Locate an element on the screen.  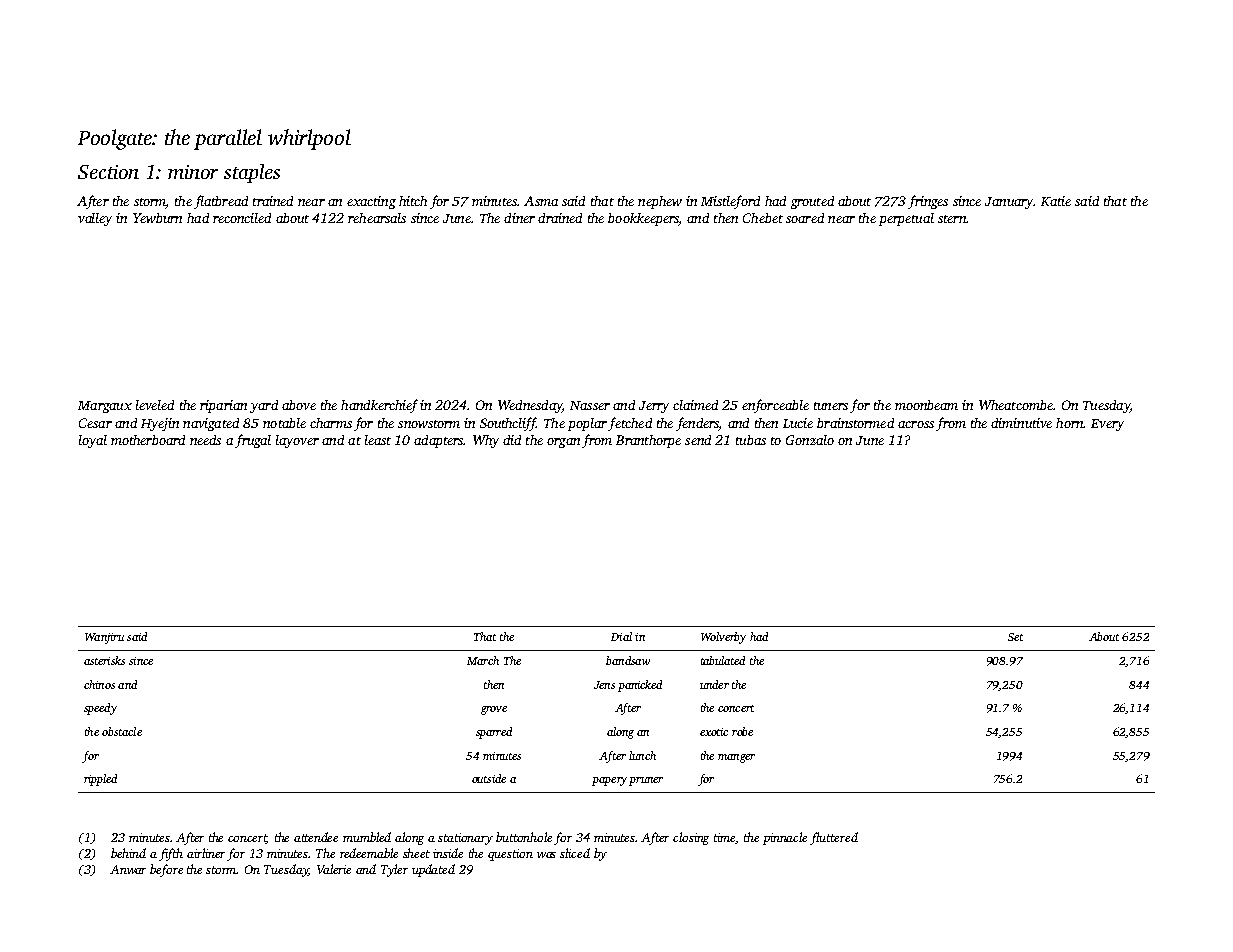
Yewburn is located at coordinates (157, 218).
